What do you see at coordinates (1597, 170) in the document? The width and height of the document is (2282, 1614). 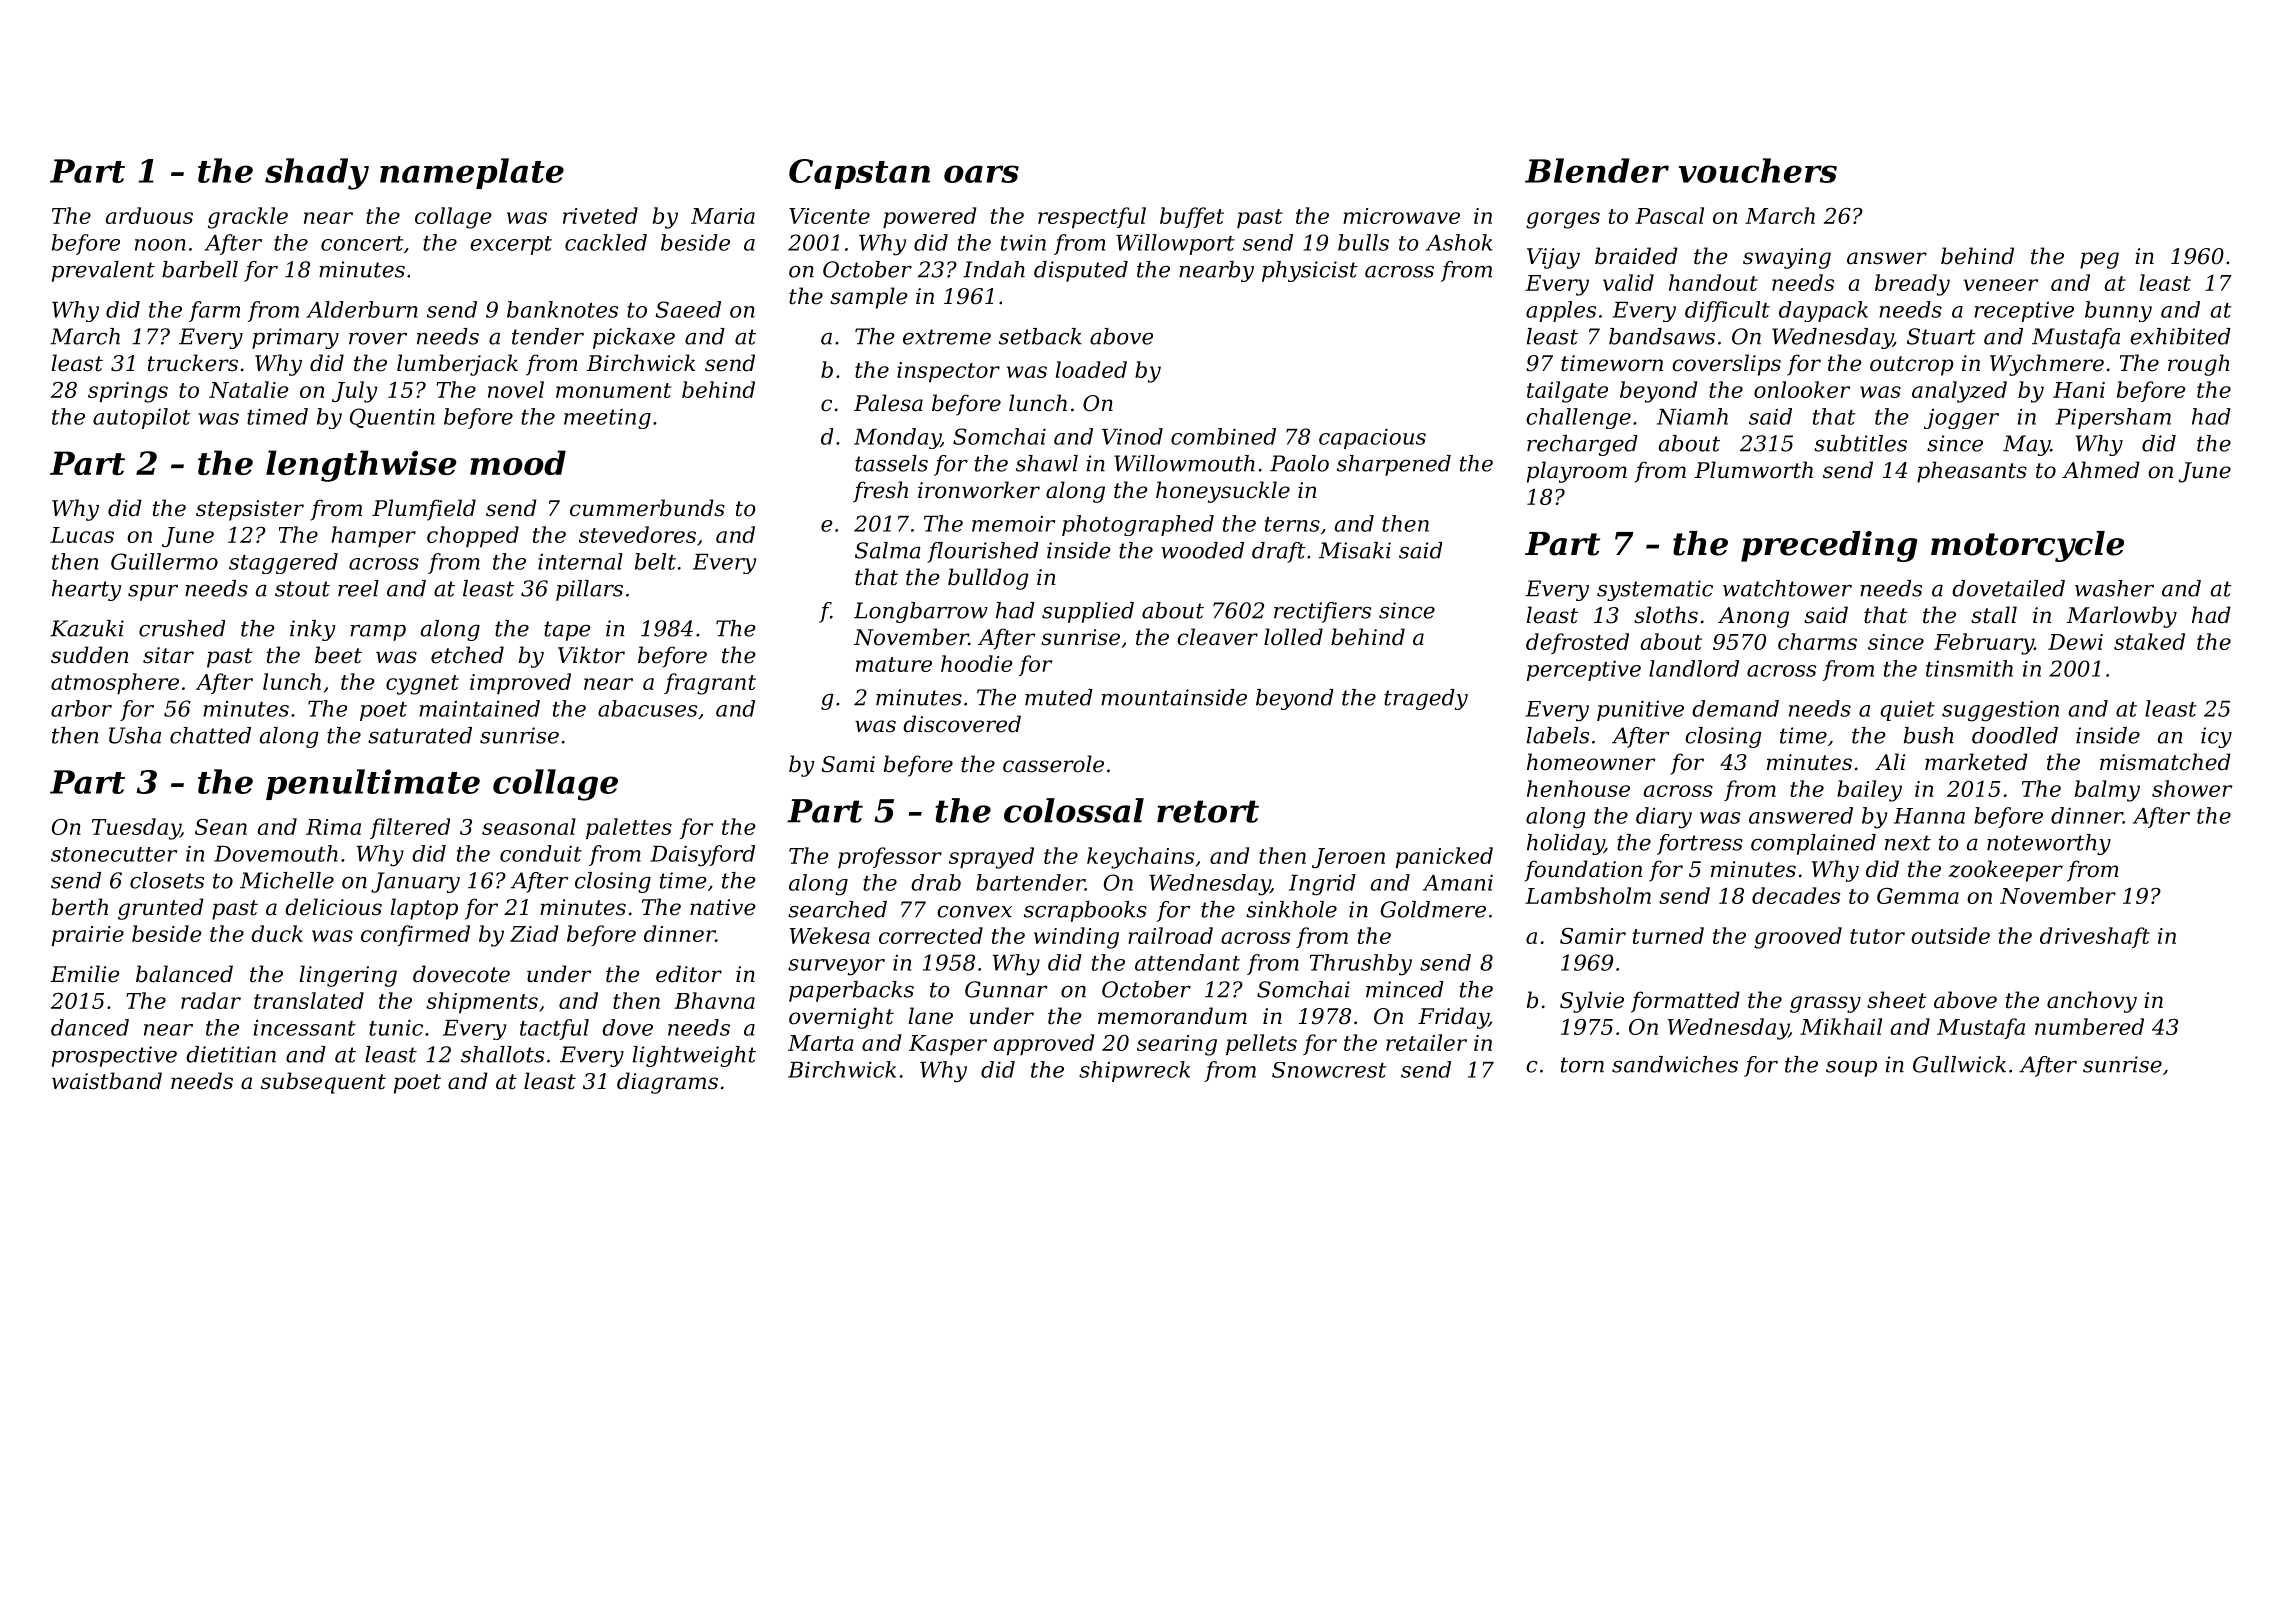 I see `Blender` at bounding box center [1597, 170].
